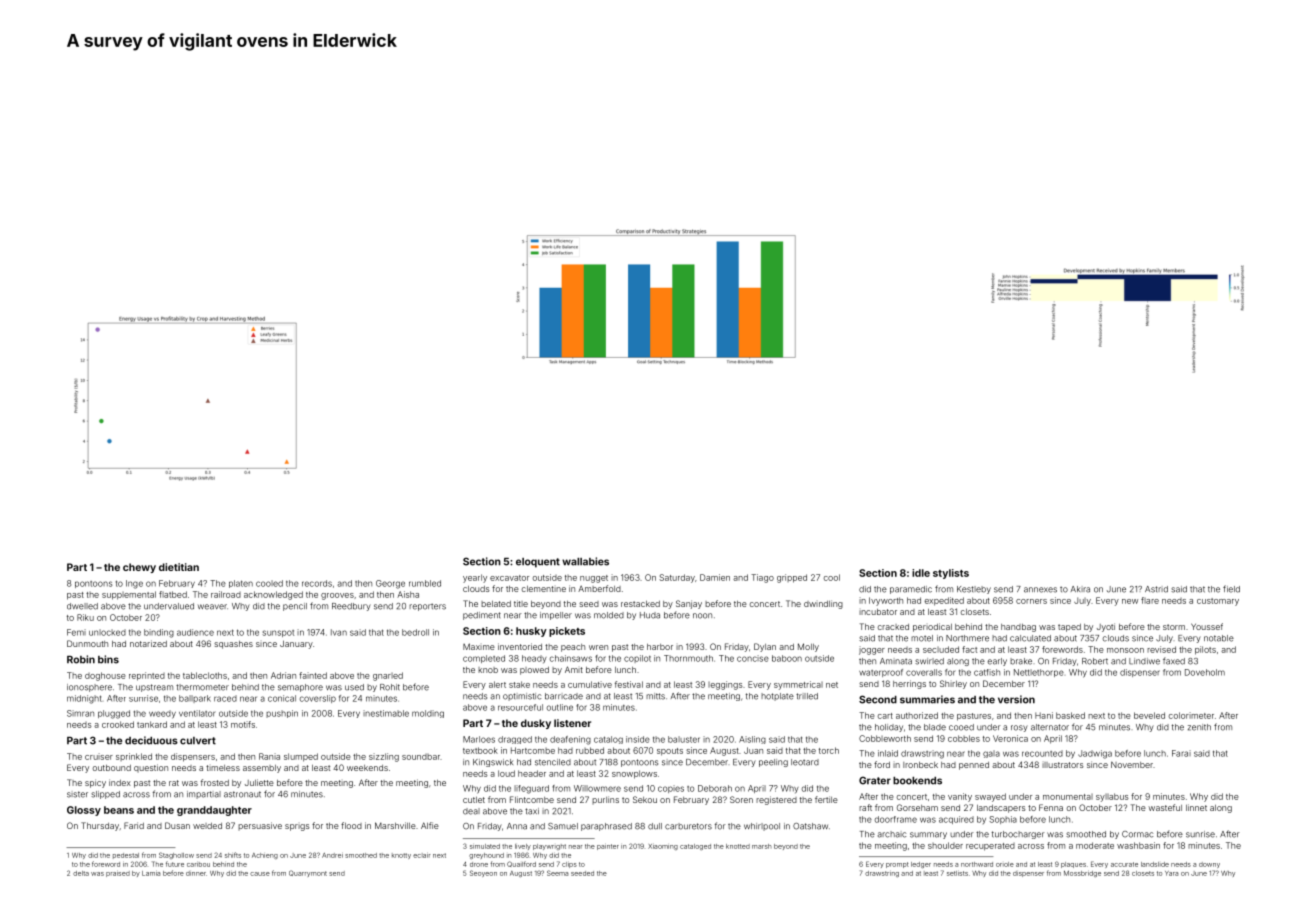 This screenshot has width=1308, height=924. Describe the element at coordinates (226, 594) in the screenshot. I see `railroad` at that location.
